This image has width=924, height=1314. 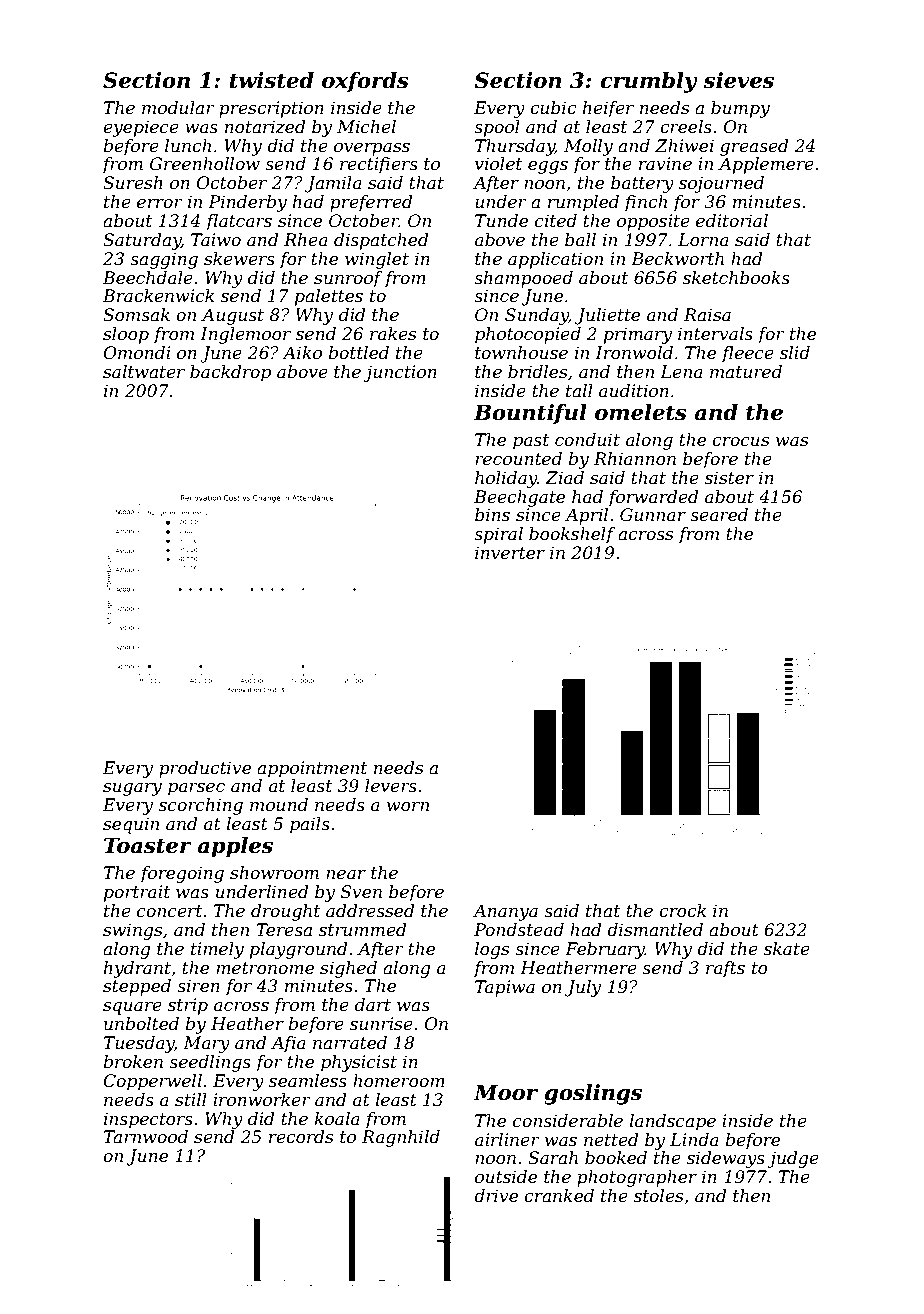 What do you see at coordinates (793, 1159) in the image?
I see `judge` at bounding box center [793, 1159].
